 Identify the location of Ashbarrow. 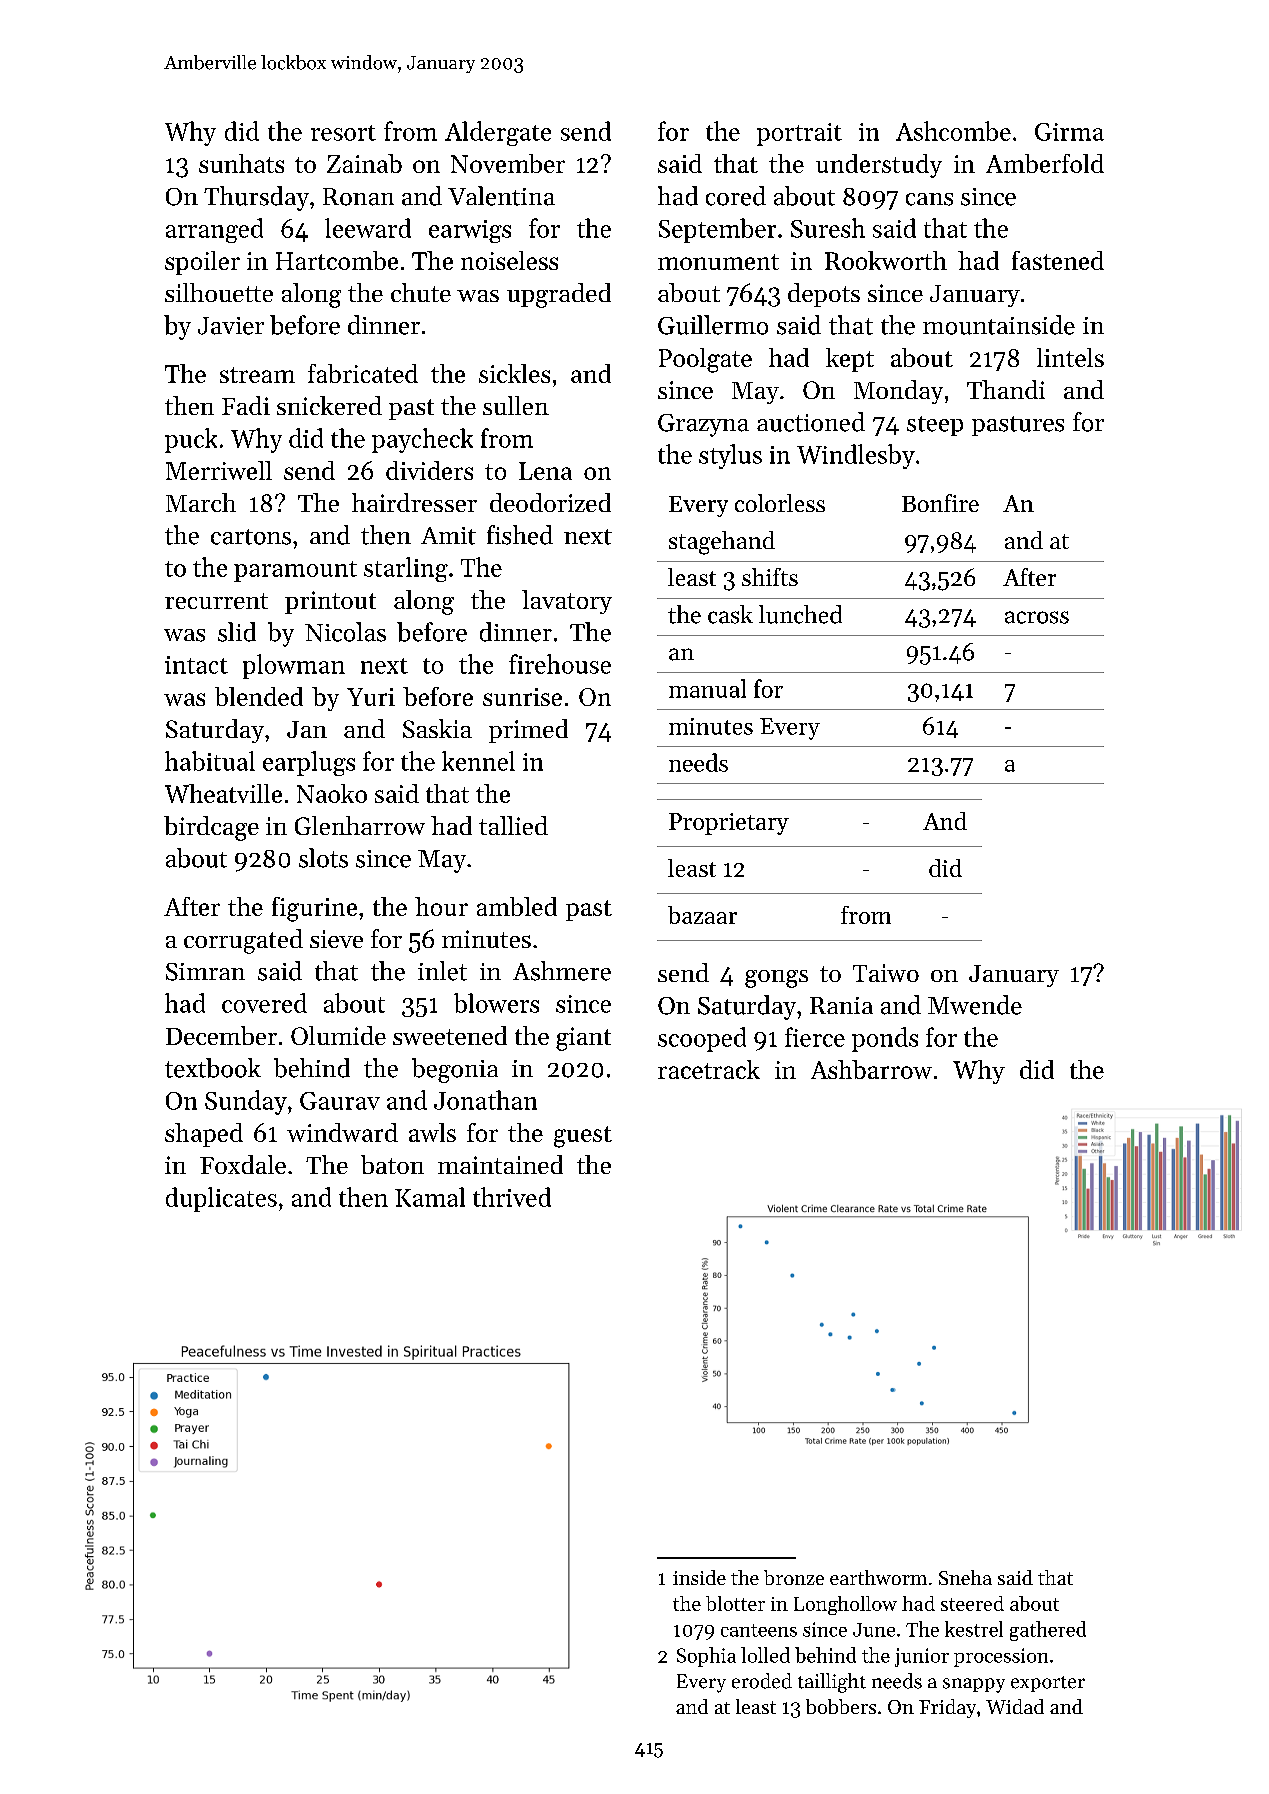
(871, 1069).
